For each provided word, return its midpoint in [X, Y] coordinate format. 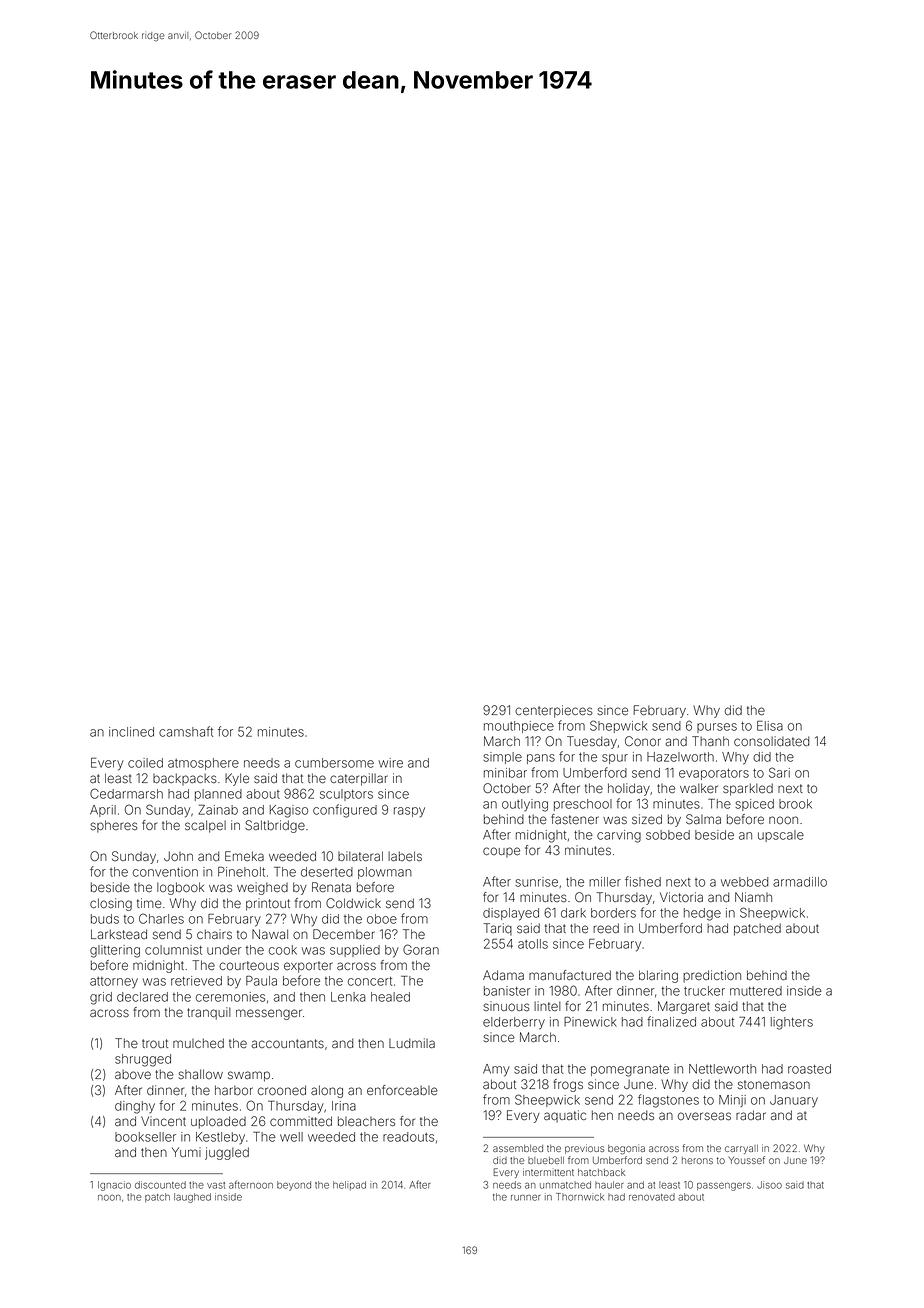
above [133, 1074]
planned [218, 795]
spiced [755, 805]
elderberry [514, 1023]
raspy [409, 812]
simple [503, 758]
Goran [421, 949]
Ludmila [412, 1043]
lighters [792, 1023]
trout [155, 1043]
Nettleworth [722, 1069]
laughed [192, 1198]
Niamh [753, 897]
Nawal [270, 934]
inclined [131, 732]
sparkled [748, 789]
